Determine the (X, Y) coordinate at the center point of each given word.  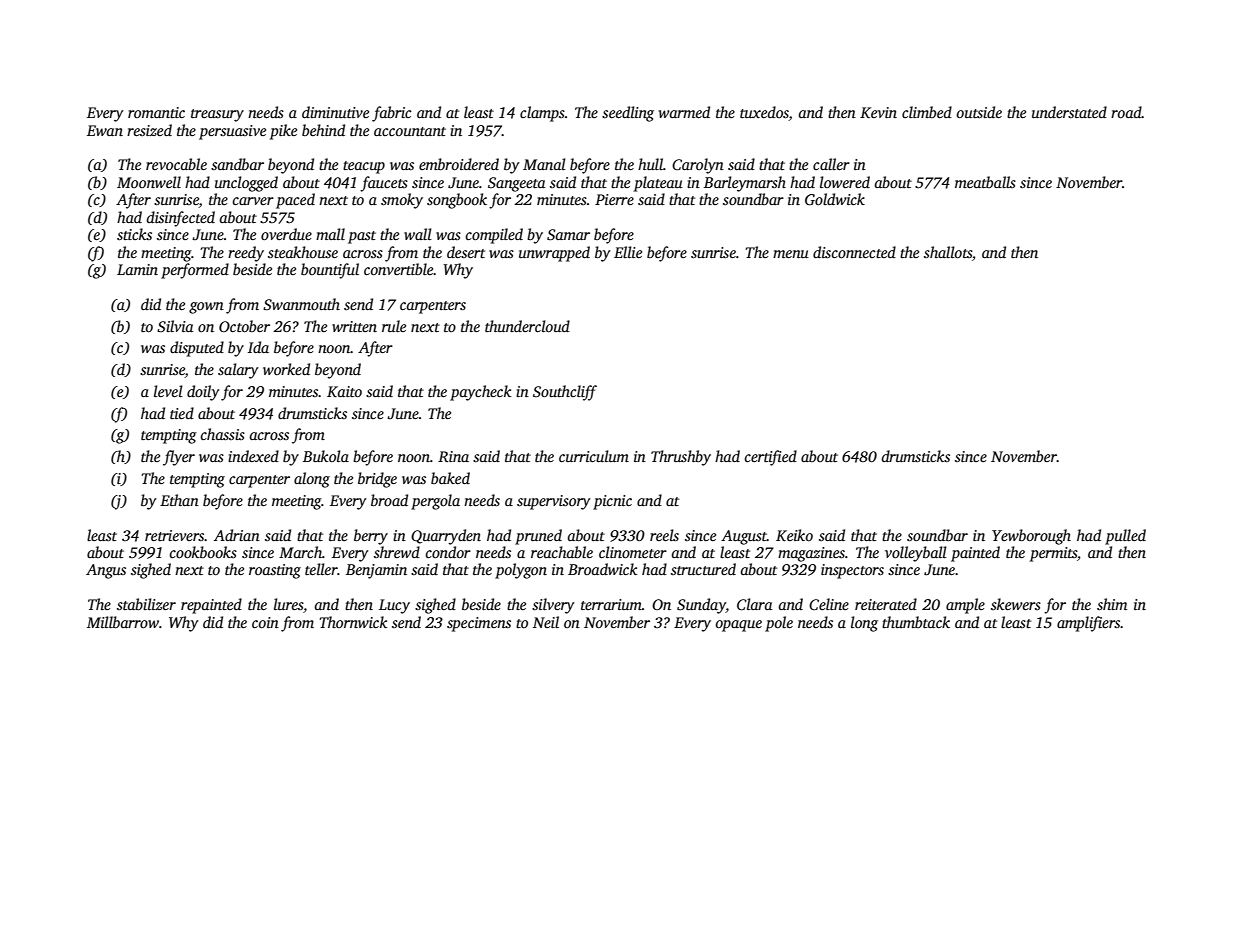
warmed (684, 112)
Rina (453, 456)
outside (979, 112)
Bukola (326, 456)
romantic (156, 112)
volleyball (916, 554)
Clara (755, 604)
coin (265, 622)
